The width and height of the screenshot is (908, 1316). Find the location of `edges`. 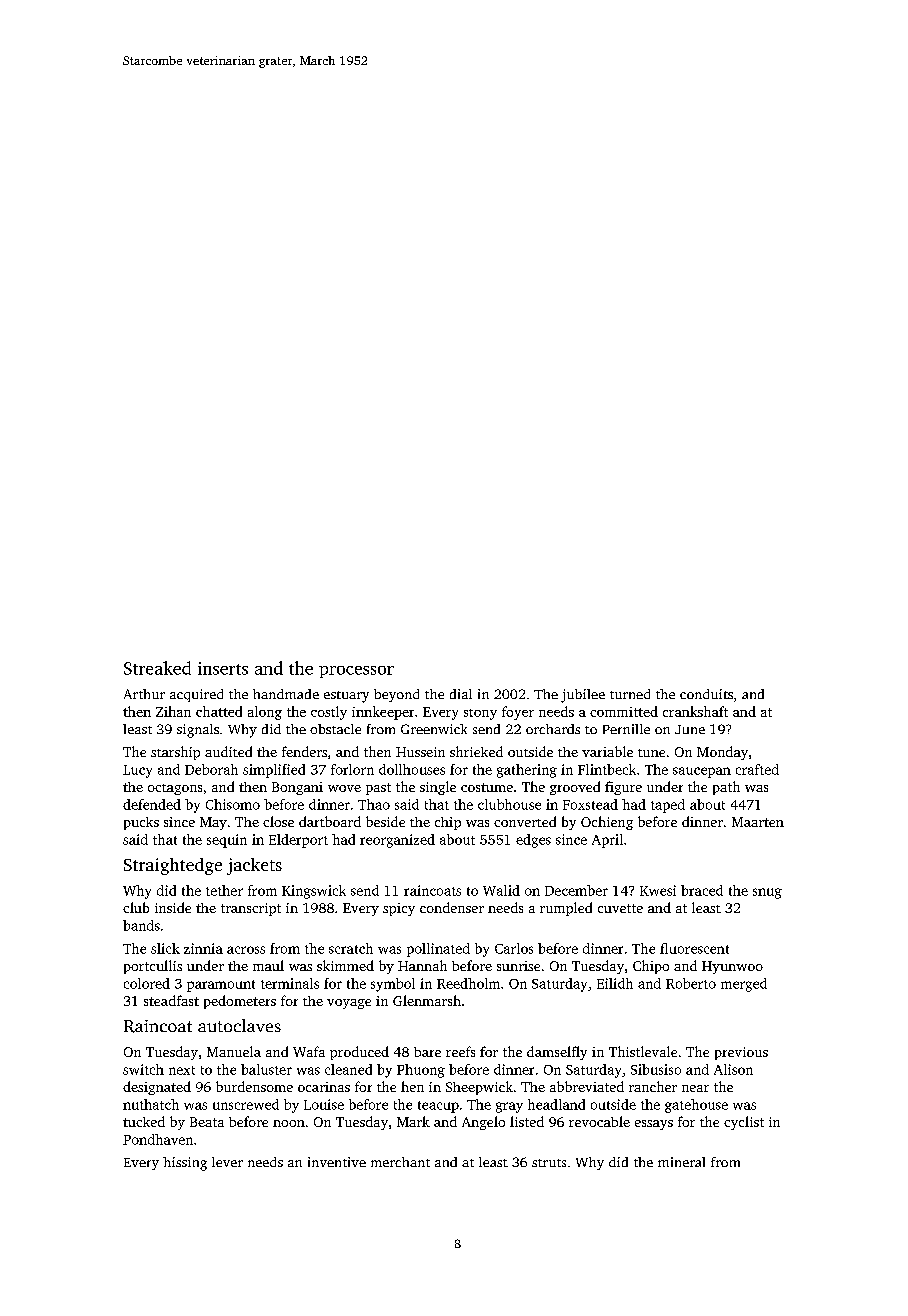

edges is located at coordinates (533, 841).
